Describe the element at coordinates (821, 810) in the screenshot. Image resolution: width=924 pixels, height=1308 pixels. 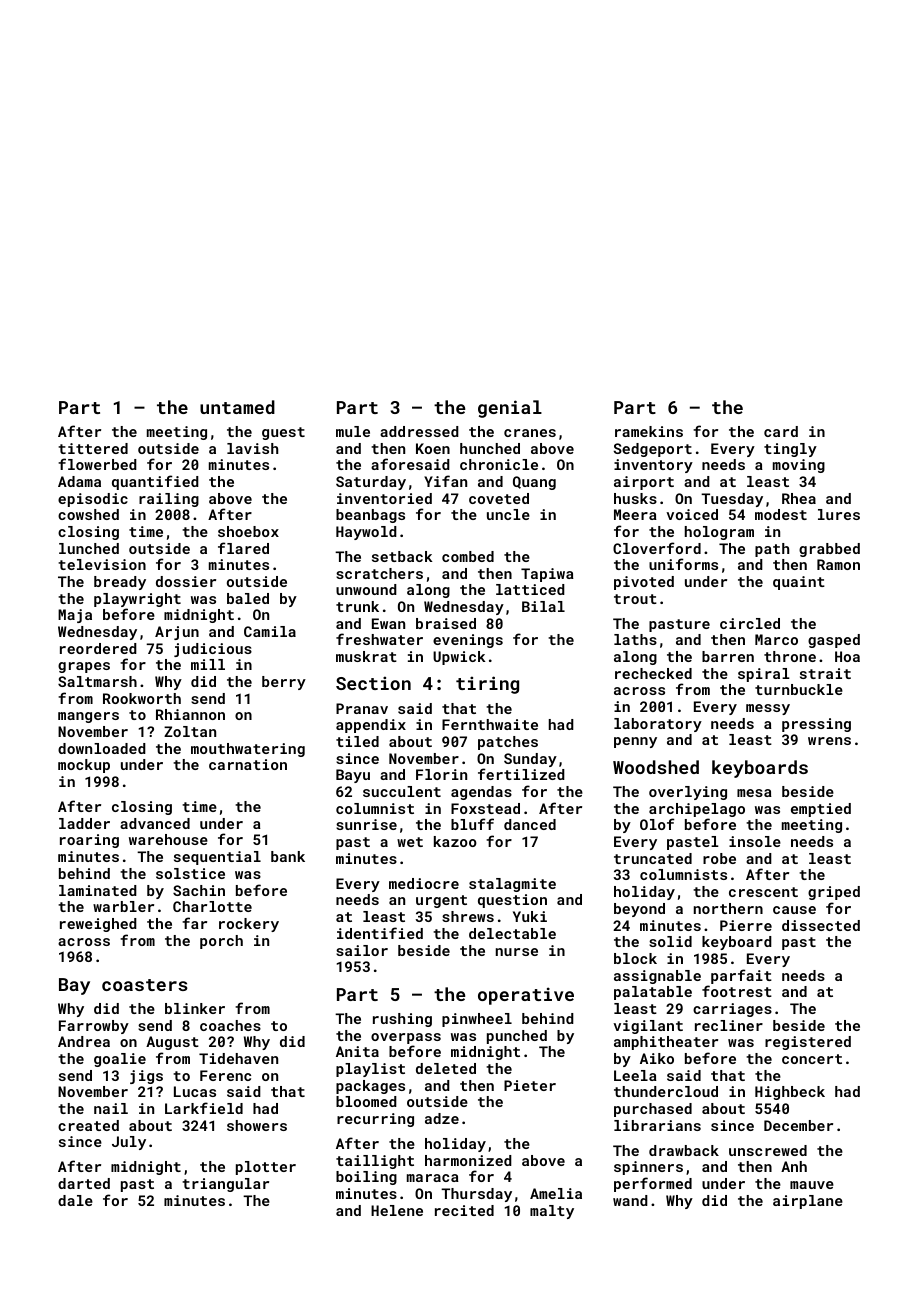
I see `emptied` at that location.
